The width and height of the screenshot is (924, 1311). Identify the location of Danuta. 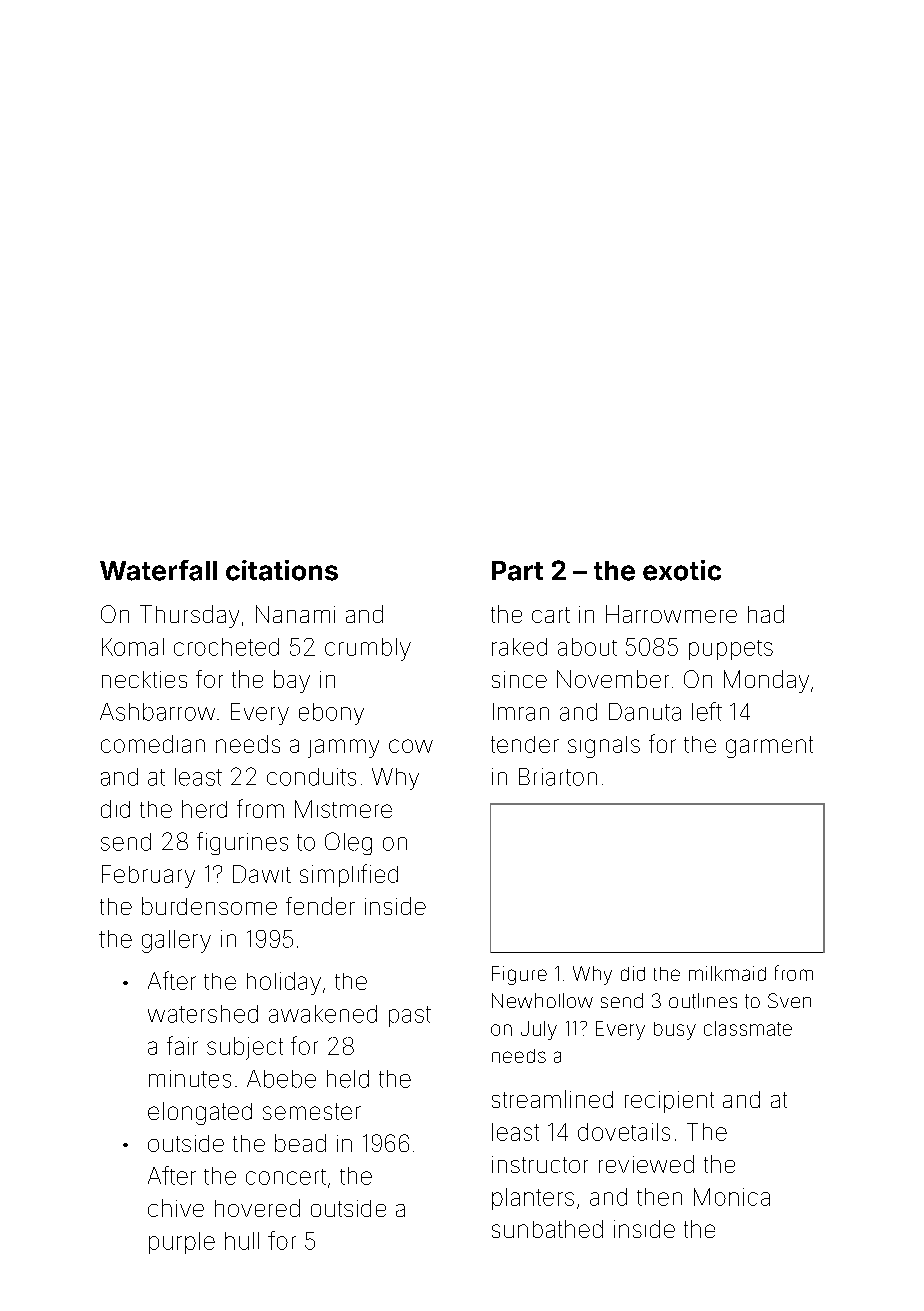
(645, 712).
